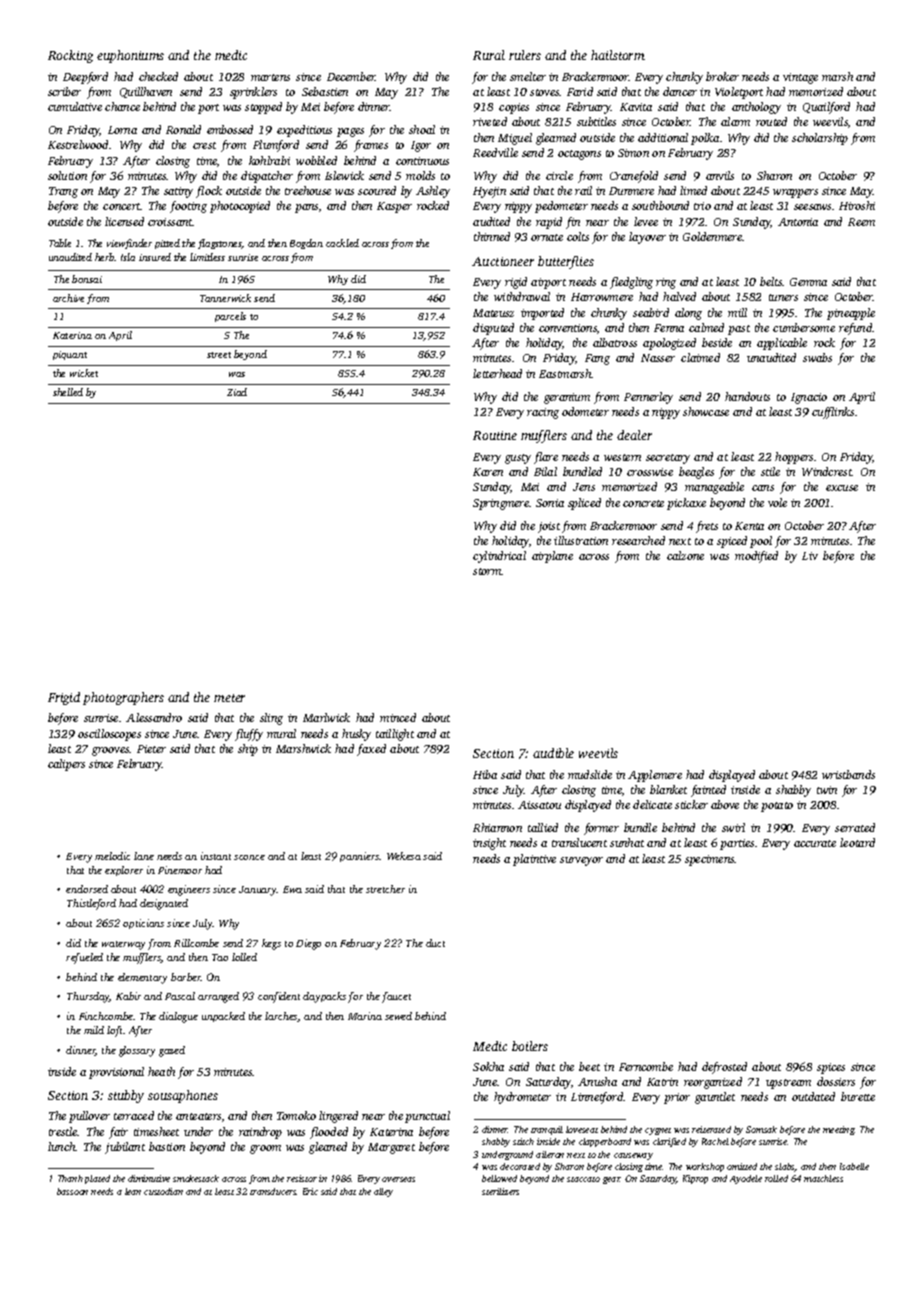 The width and height of the screenshot is (924, 1308). Describe the element at coordinates (707, 527) in the screenshot. I see `frets` at that location.
